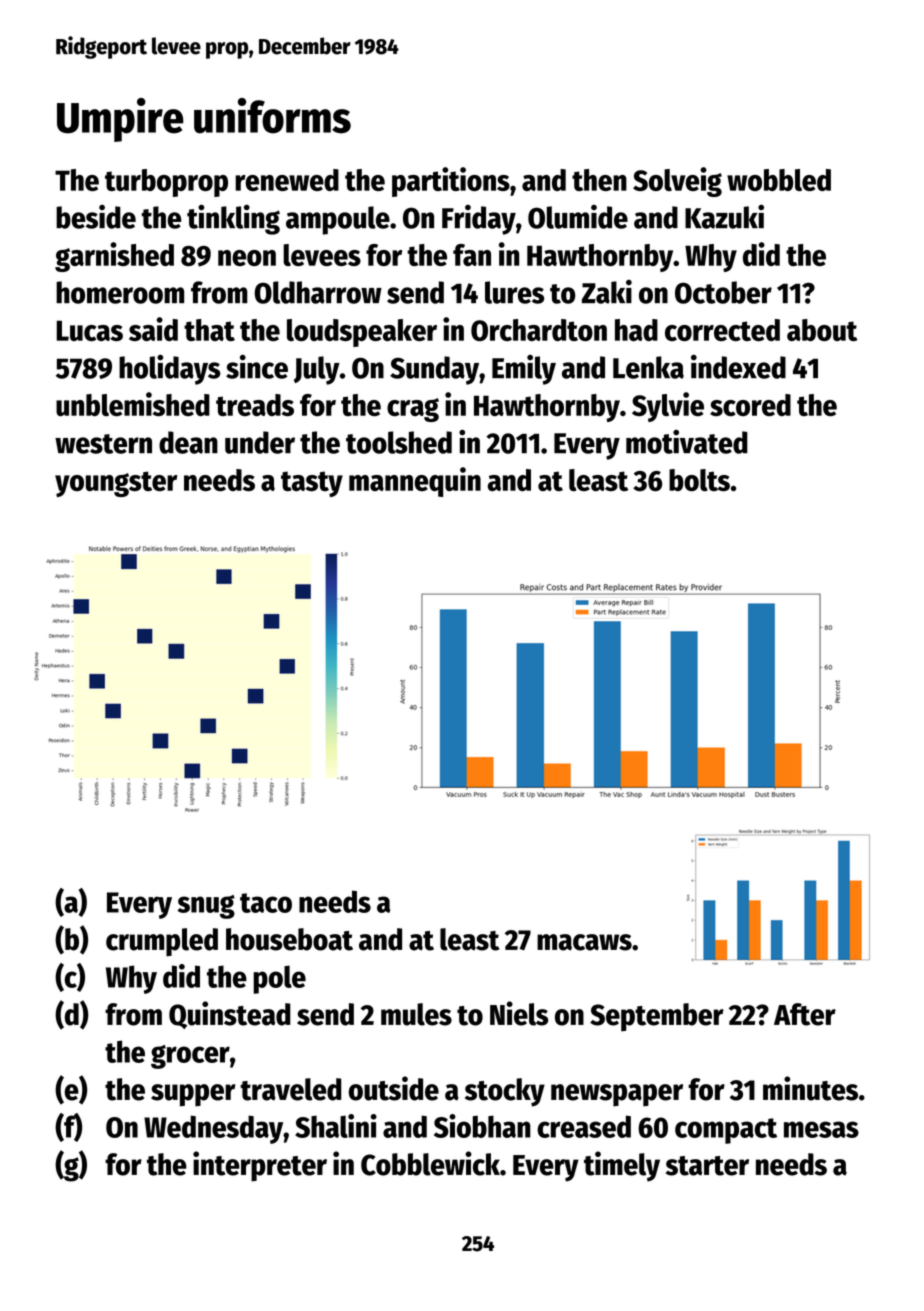  What do you see at coordinates (206, 907) in the page?
I see `snug` at bounding box center [206, 907].
